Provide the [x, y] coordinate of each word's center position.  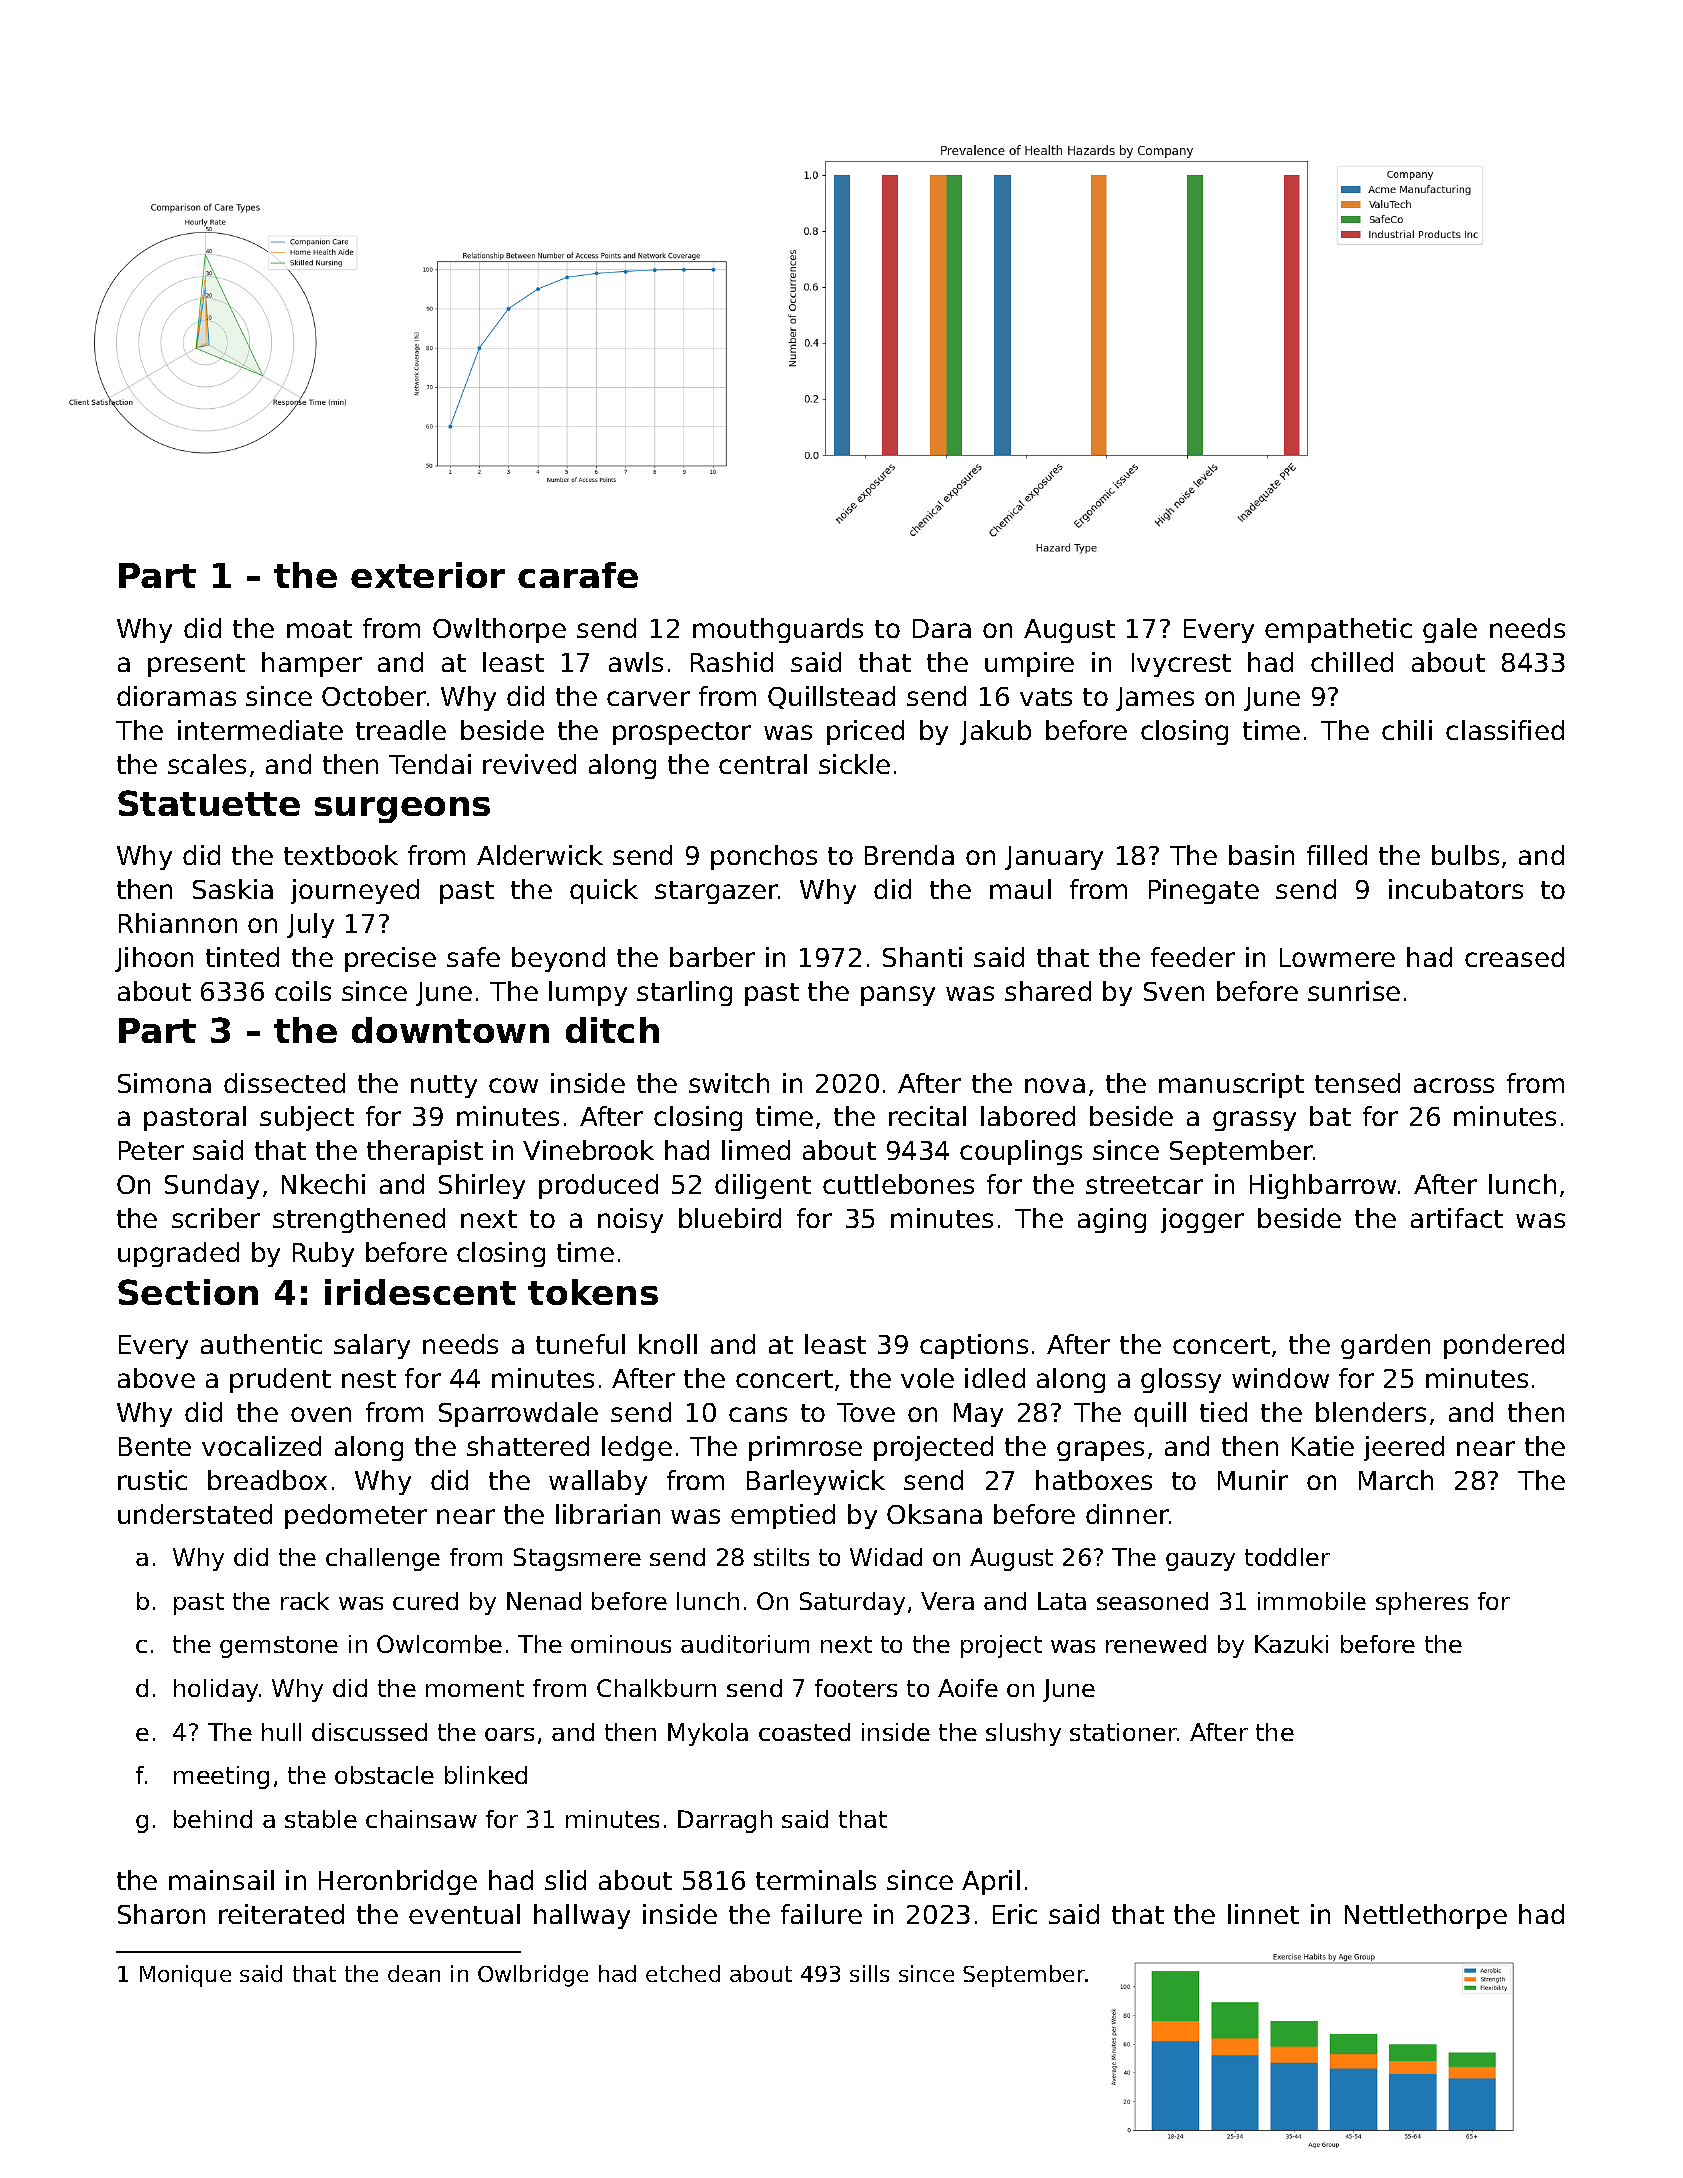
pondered [1504, 1346]
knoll [668, 1344]
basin [1261, 855]
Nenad [544, 1601]
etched [683, 1973]
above [156, 1378]
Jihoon [154, 959]
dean [414, 1973]
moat [319, 629]
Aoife [968, 1688]
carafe [578, 575]
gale [1450, 630]
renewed [1156, 1644]
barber [712, 957]
